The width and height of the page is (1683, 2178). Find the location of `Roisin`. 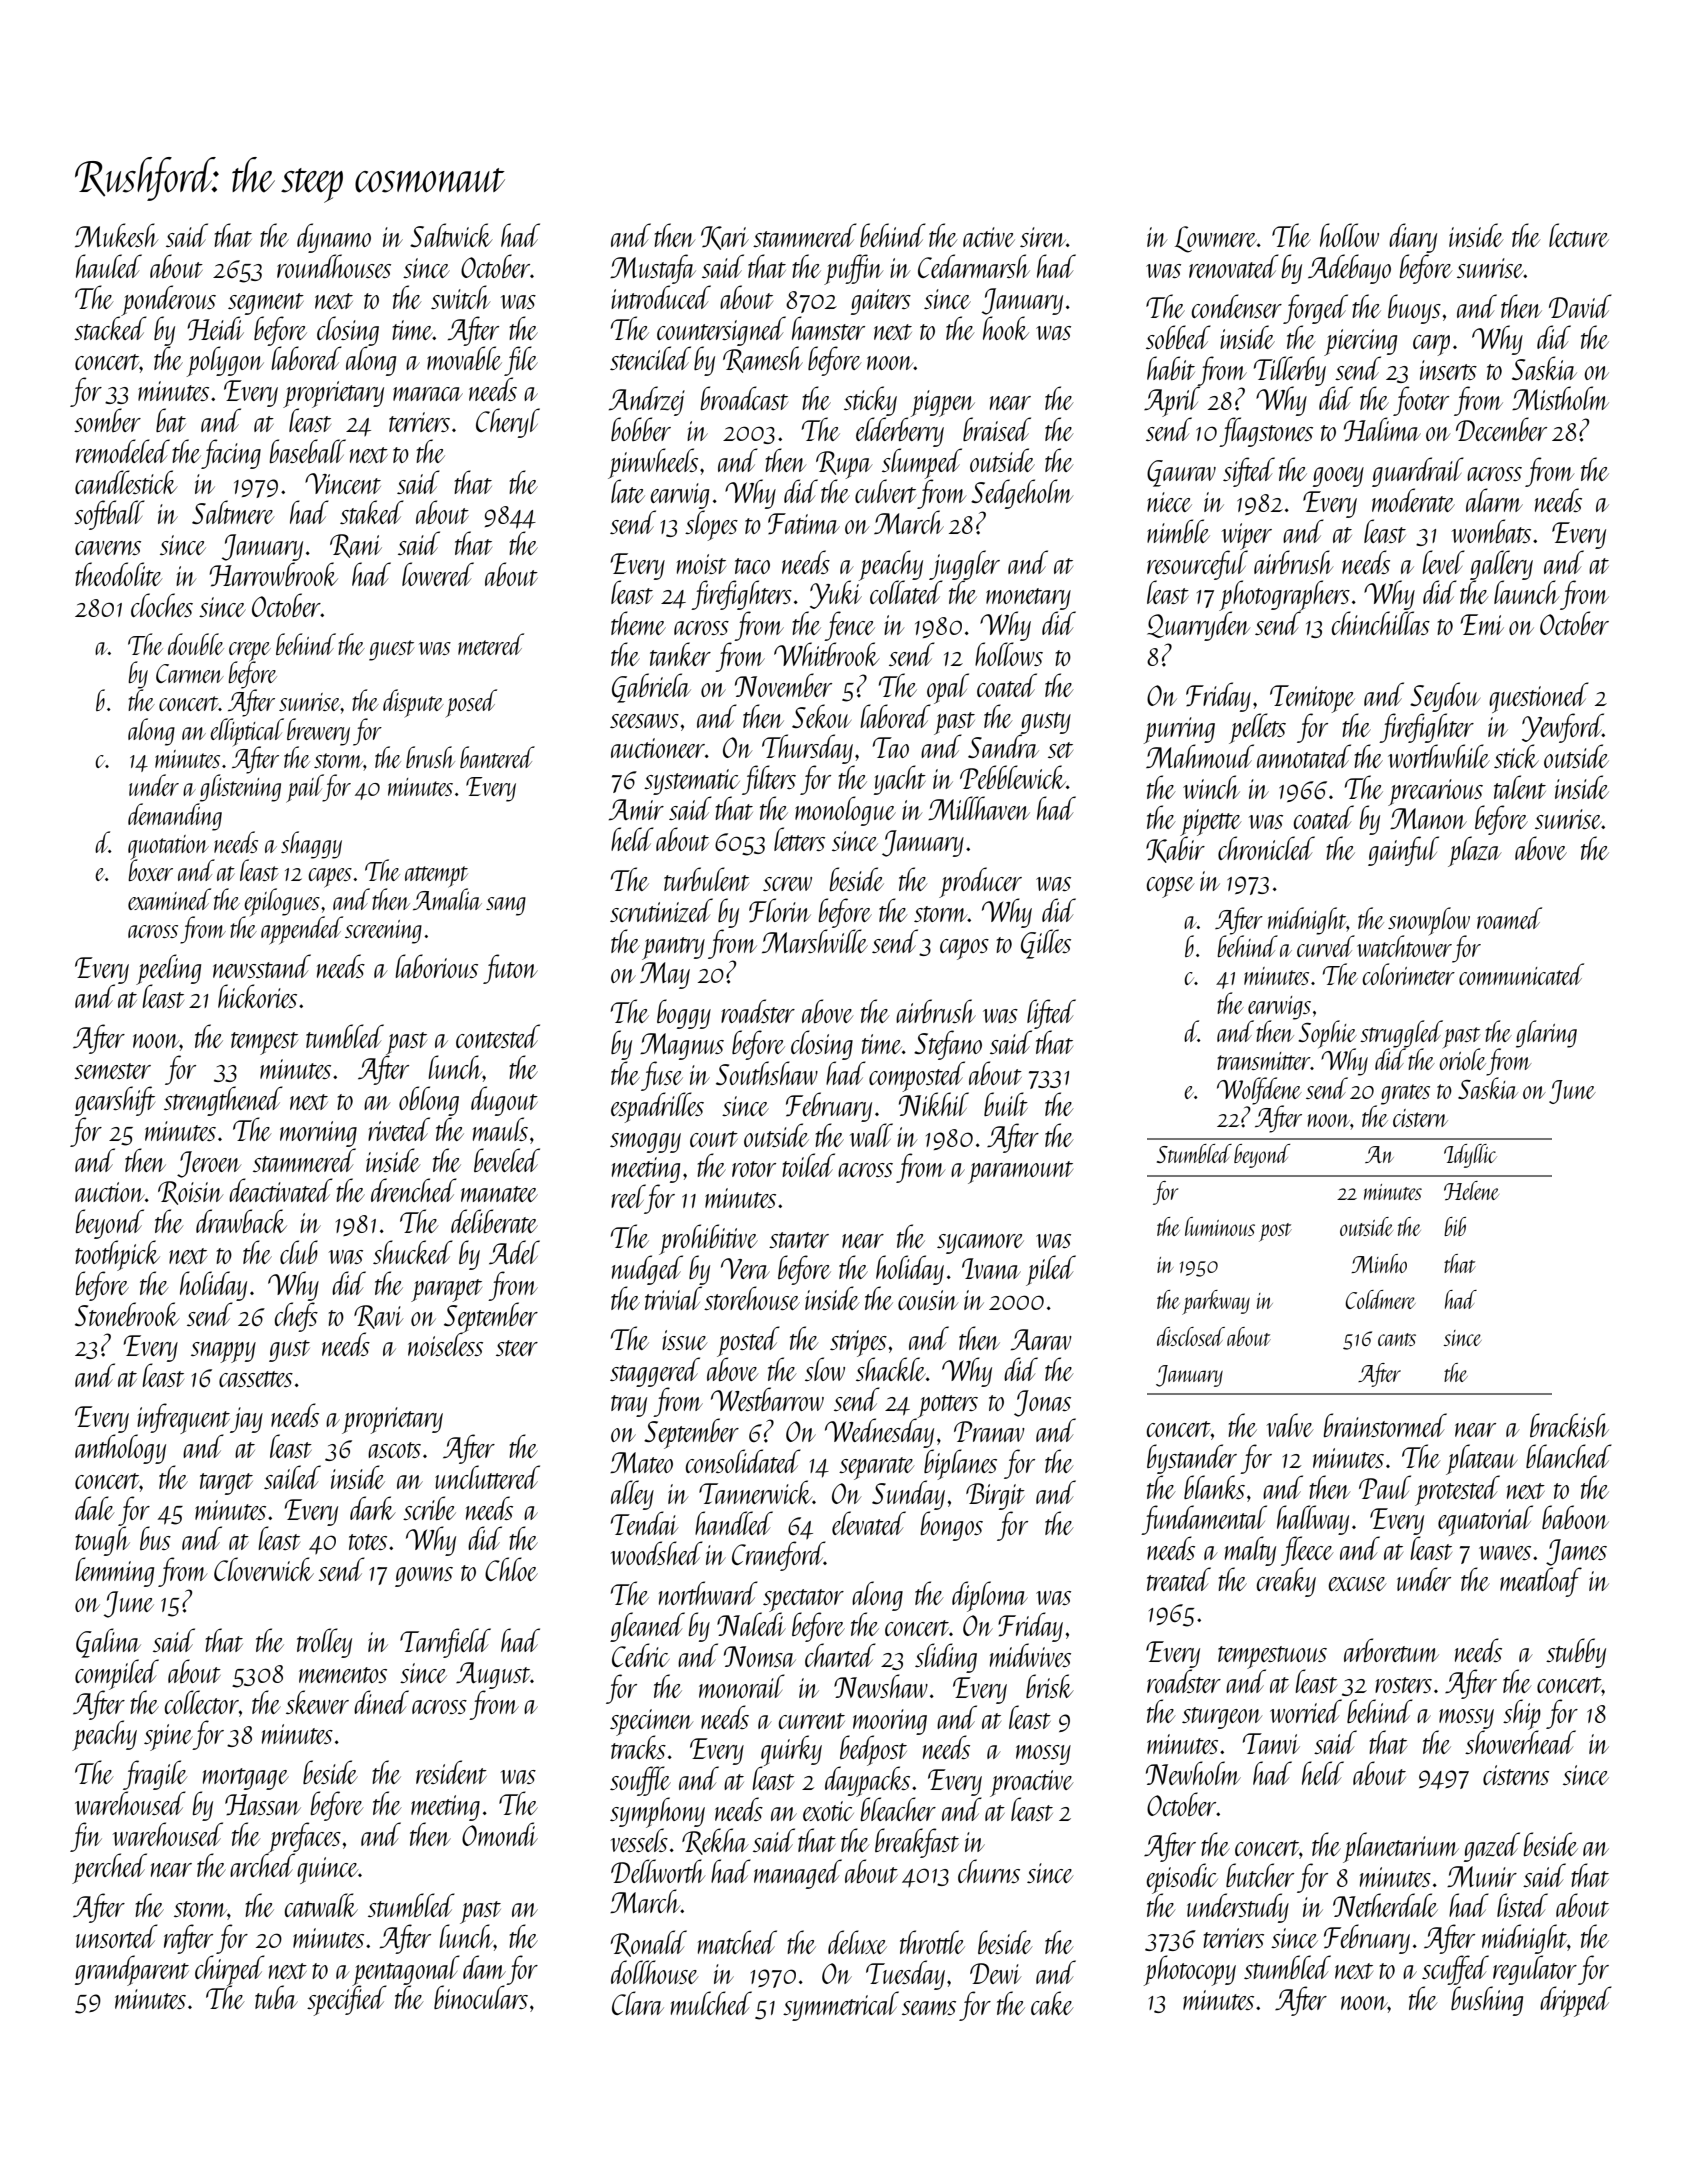

Roisin is located at coordinates (190, 1193).
